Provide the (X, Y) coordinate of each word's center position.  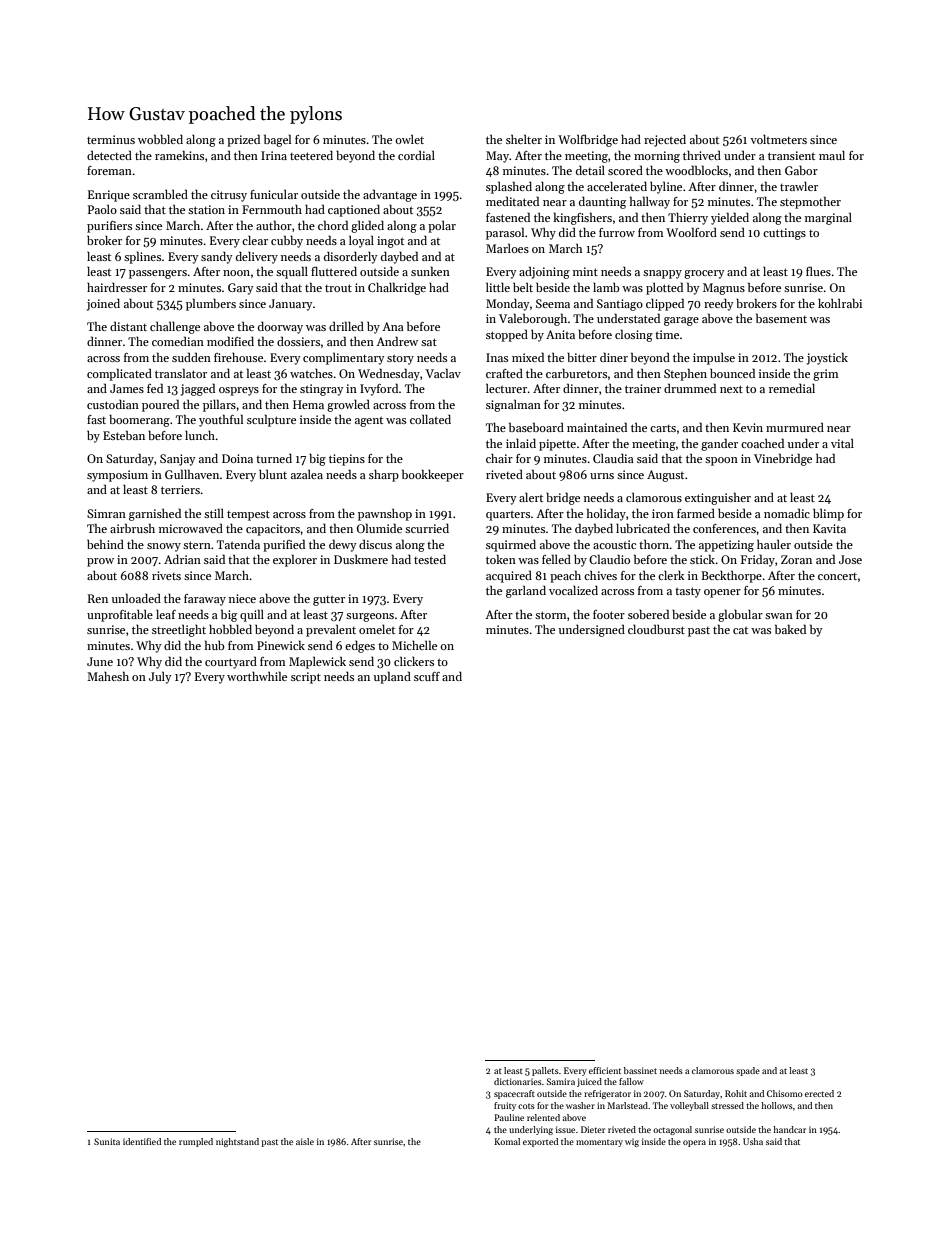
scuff (427, 676)
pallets (545, 1071)
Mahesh (108, 676)
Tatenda (238, 544)
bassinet (640, 1070)
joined (103, 305)
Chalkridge (397, 288)
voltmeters (778, 139)
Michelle (414, 645)
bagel (277, 140)
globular (740, 615)
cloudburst (656, 629)
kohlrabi (840, 303)
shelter (524, 139)
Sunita (107, 1141)
